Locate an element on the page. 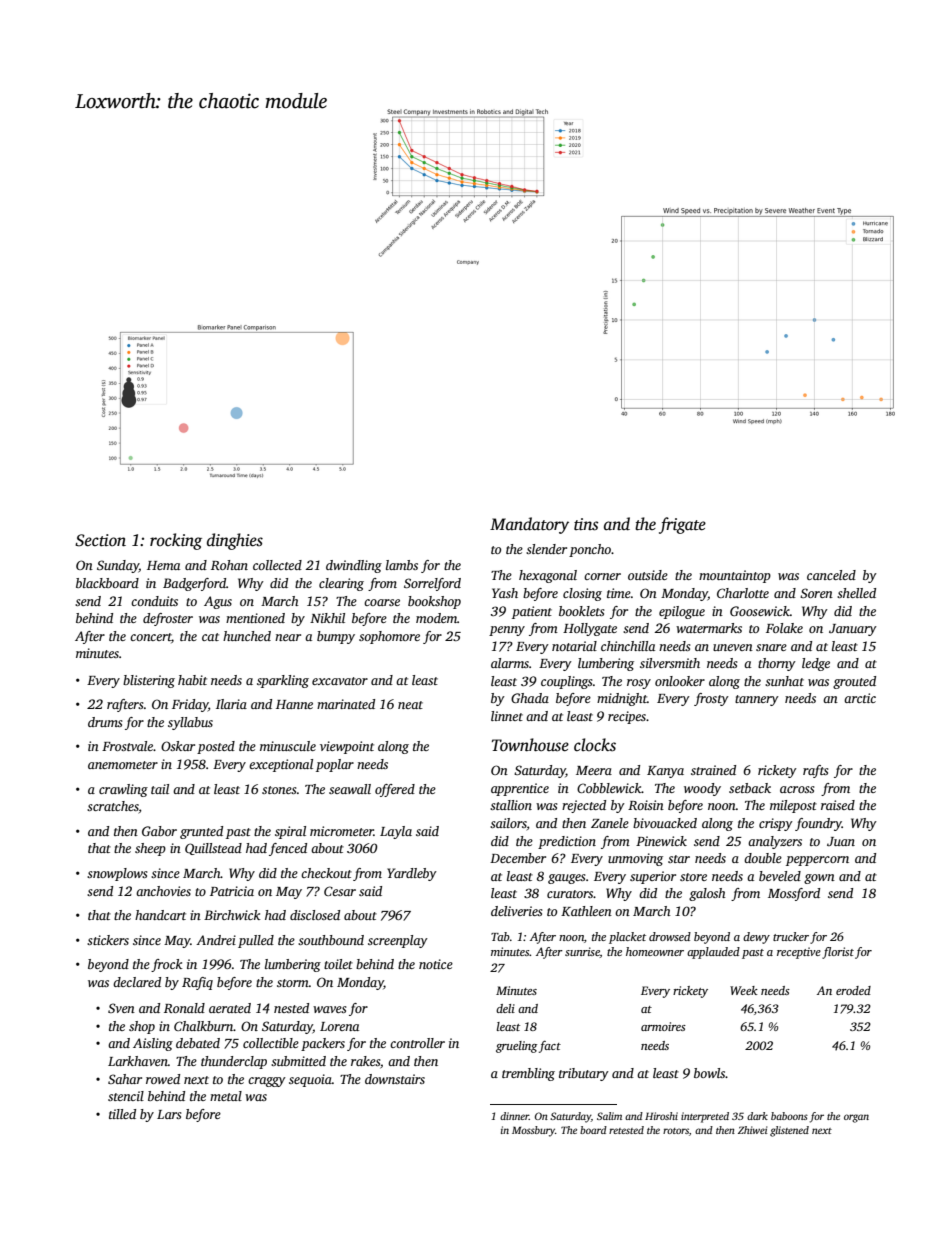 This image has height=1233, width=952. Mossbury is located at coordinates (533, 1131).
